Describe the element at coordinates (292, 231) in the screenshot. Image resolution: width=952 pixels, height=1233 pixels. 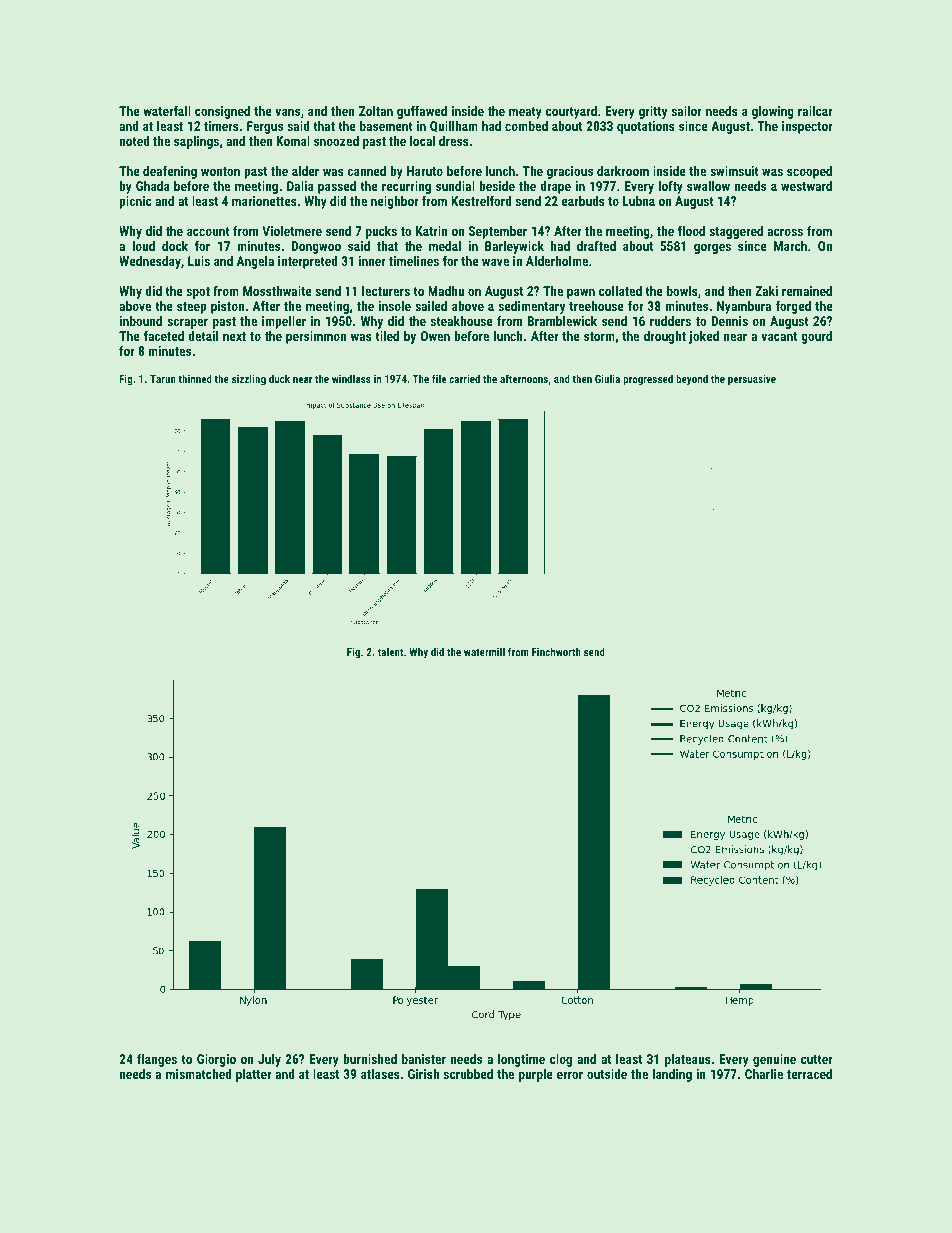
I see `Violetmere` at that location.
